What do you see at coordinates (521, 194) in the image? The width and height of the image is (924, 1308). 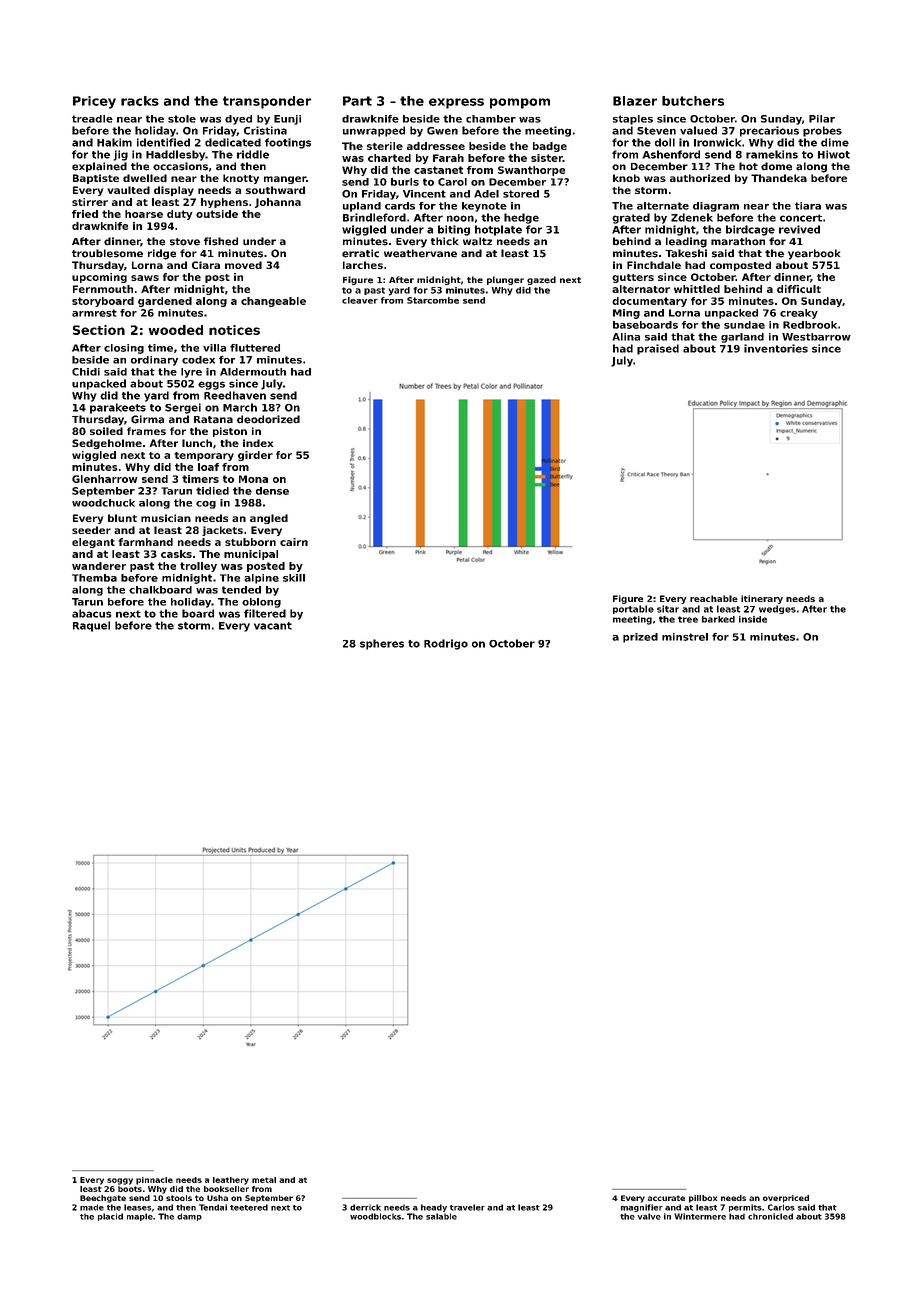 I see `stored` at bounding box center [521, 194].
